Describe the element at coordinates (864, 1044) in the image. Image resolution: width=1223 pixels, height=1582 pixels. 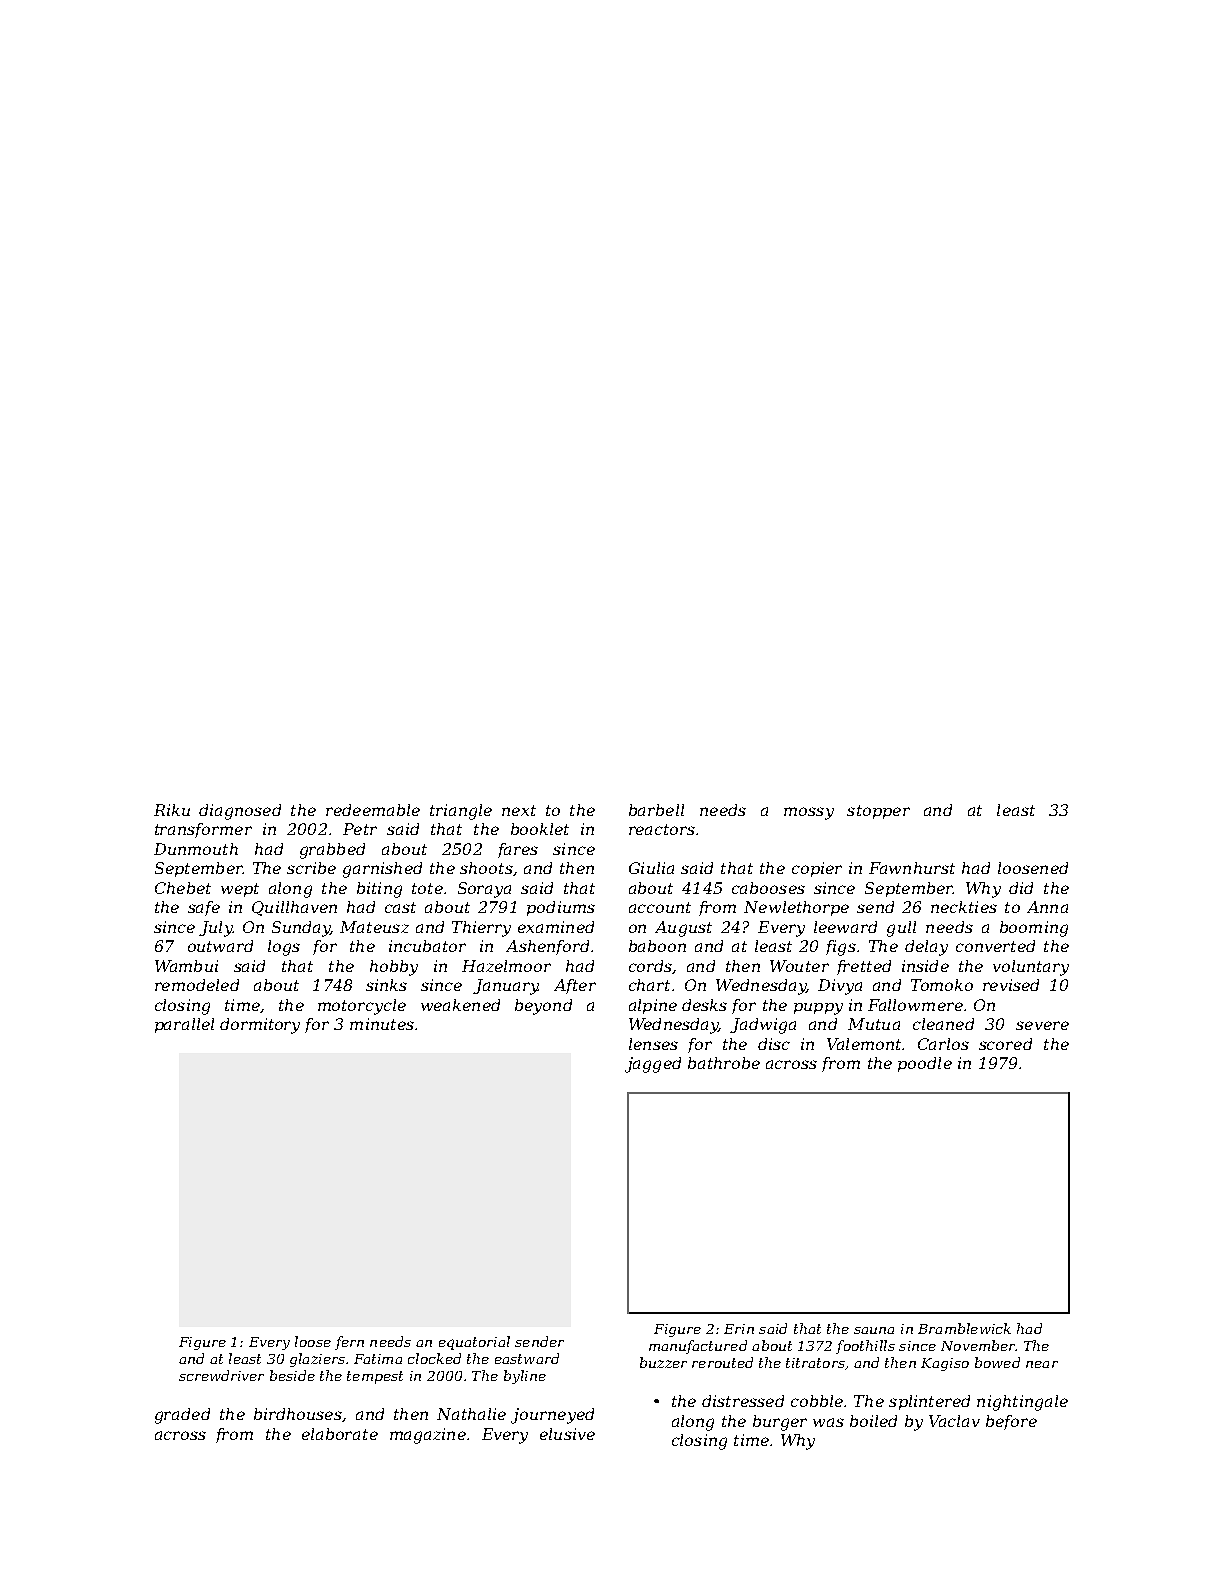
I see `Valemont` at that location.
